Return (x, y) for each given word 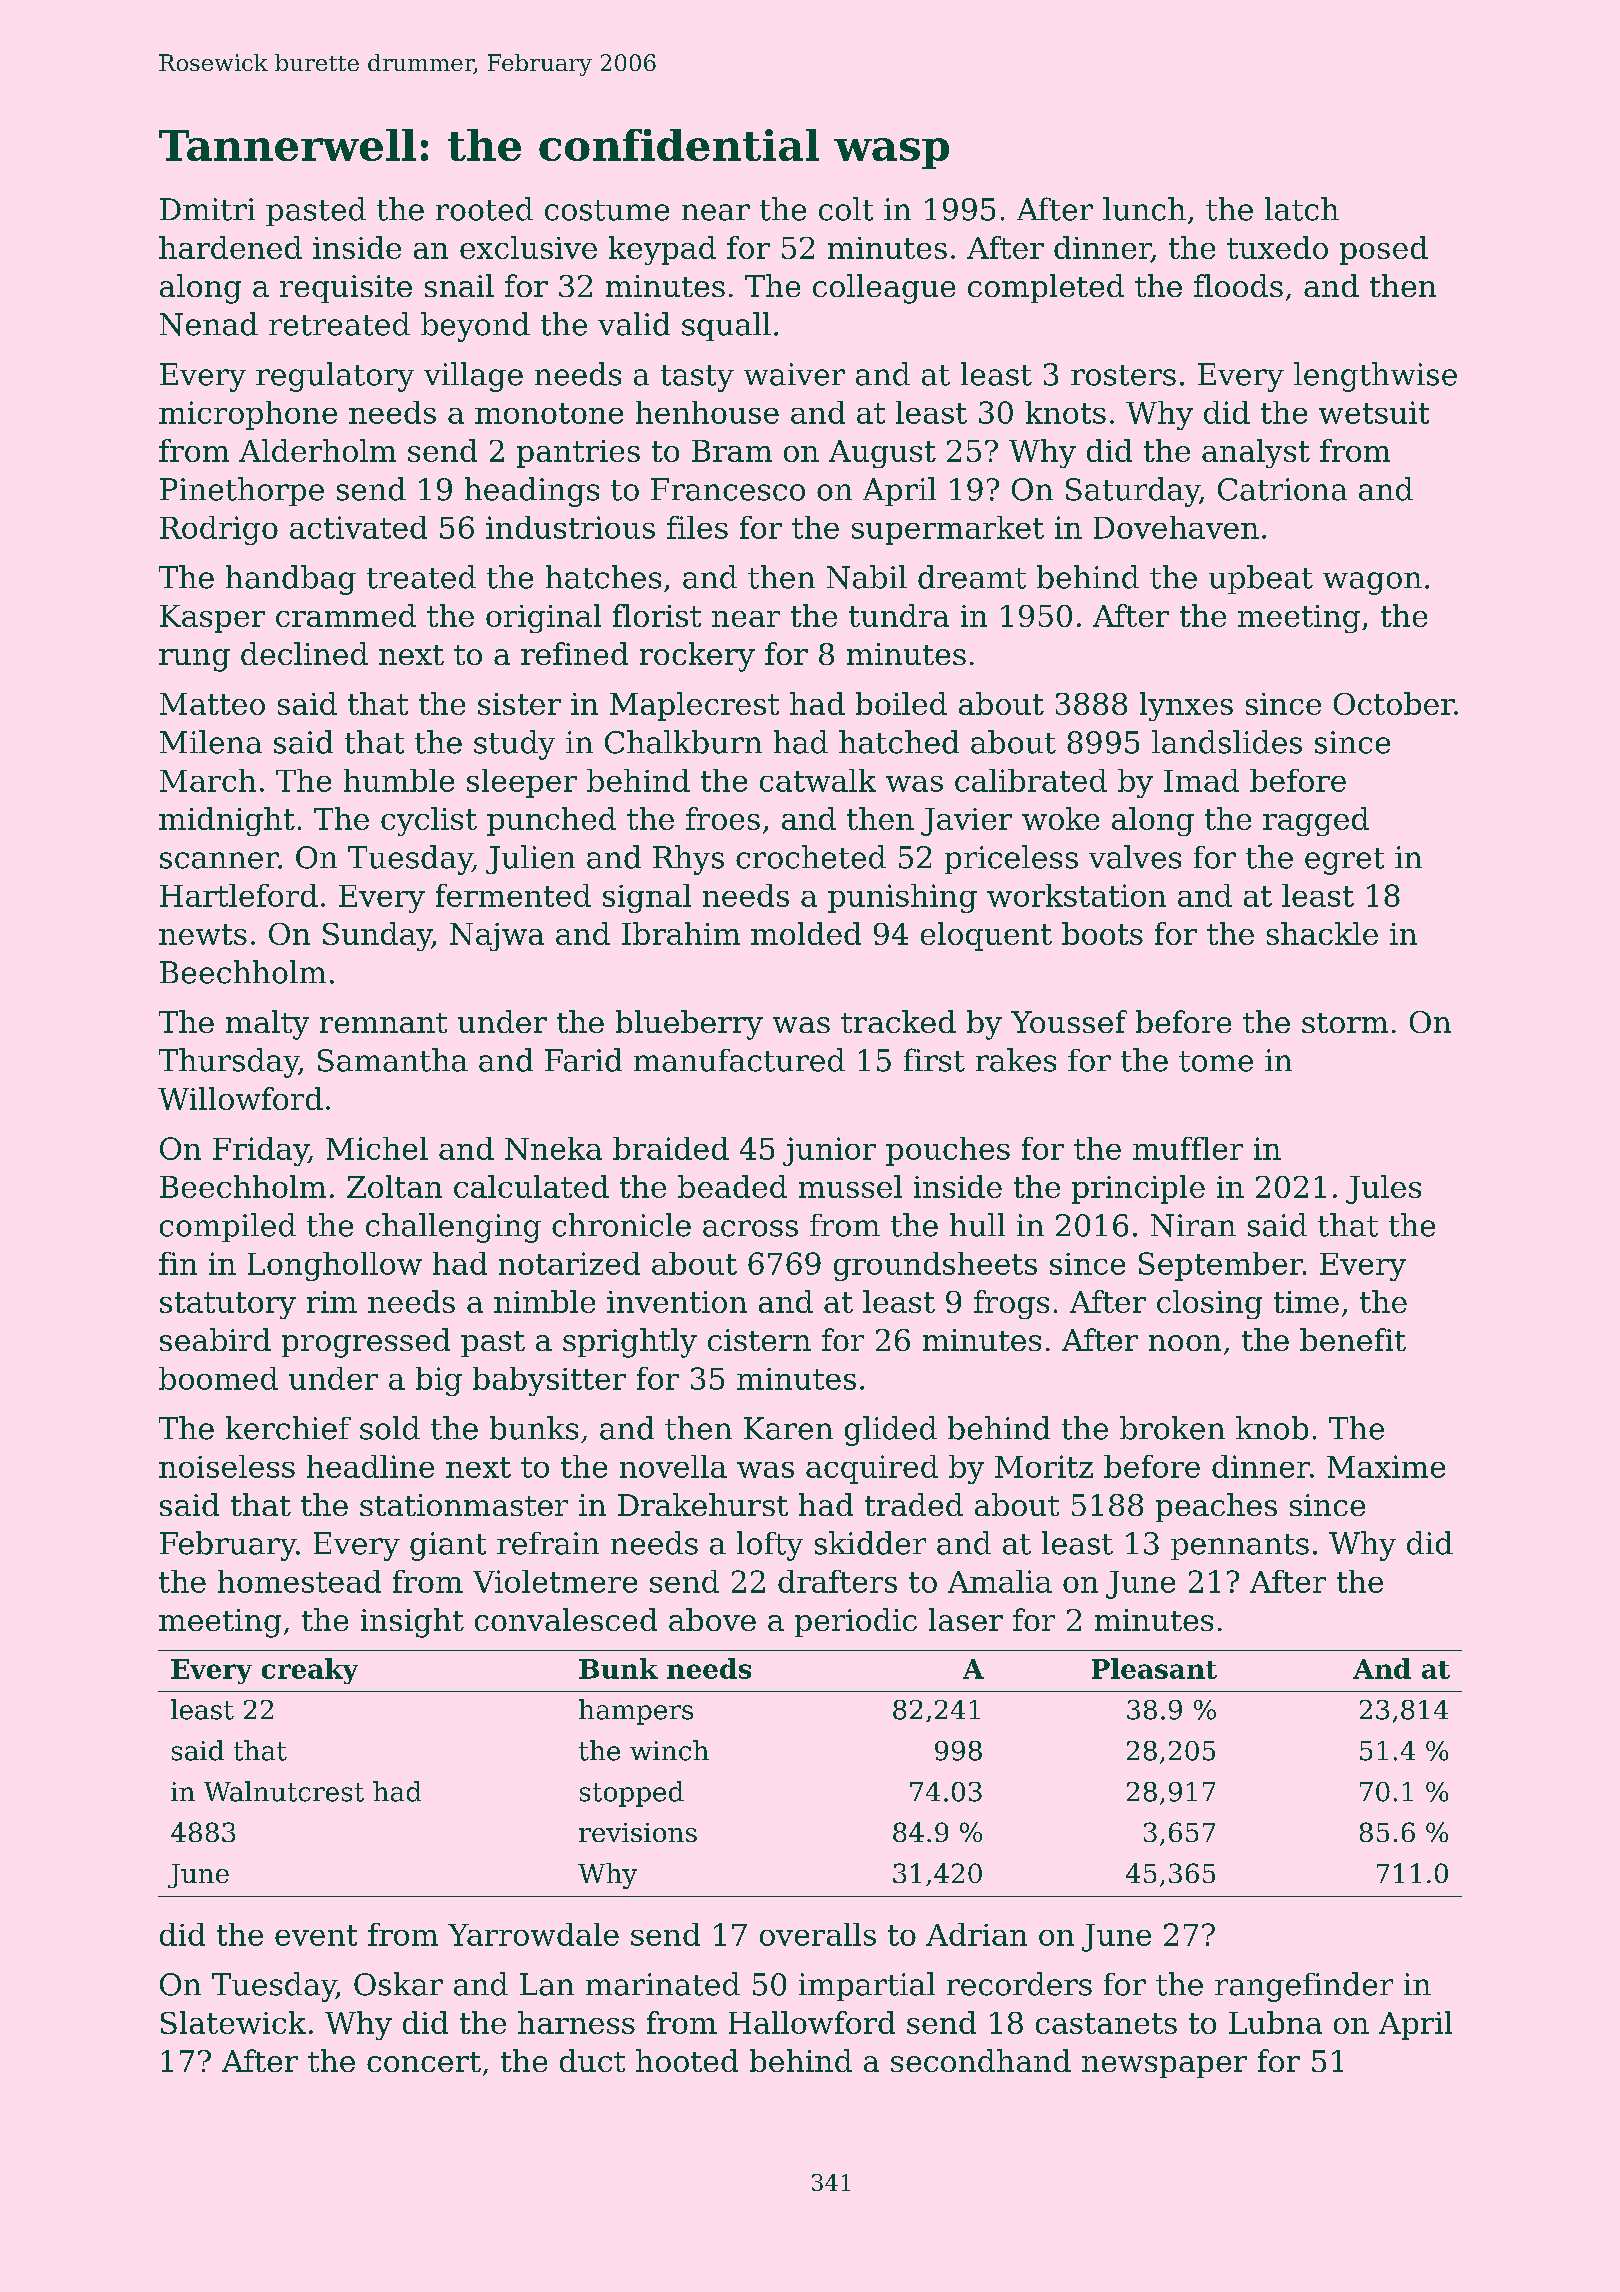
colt (846, 209)
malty (267, 1025)
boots (1102, 933)
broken (1172, 1428)
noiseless (227, 1466)
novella (673, 1466)
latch (1302, 209)
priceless (1011, 859)
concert (424, 2062)
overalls (818, 1934)
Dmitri (207, 209)
